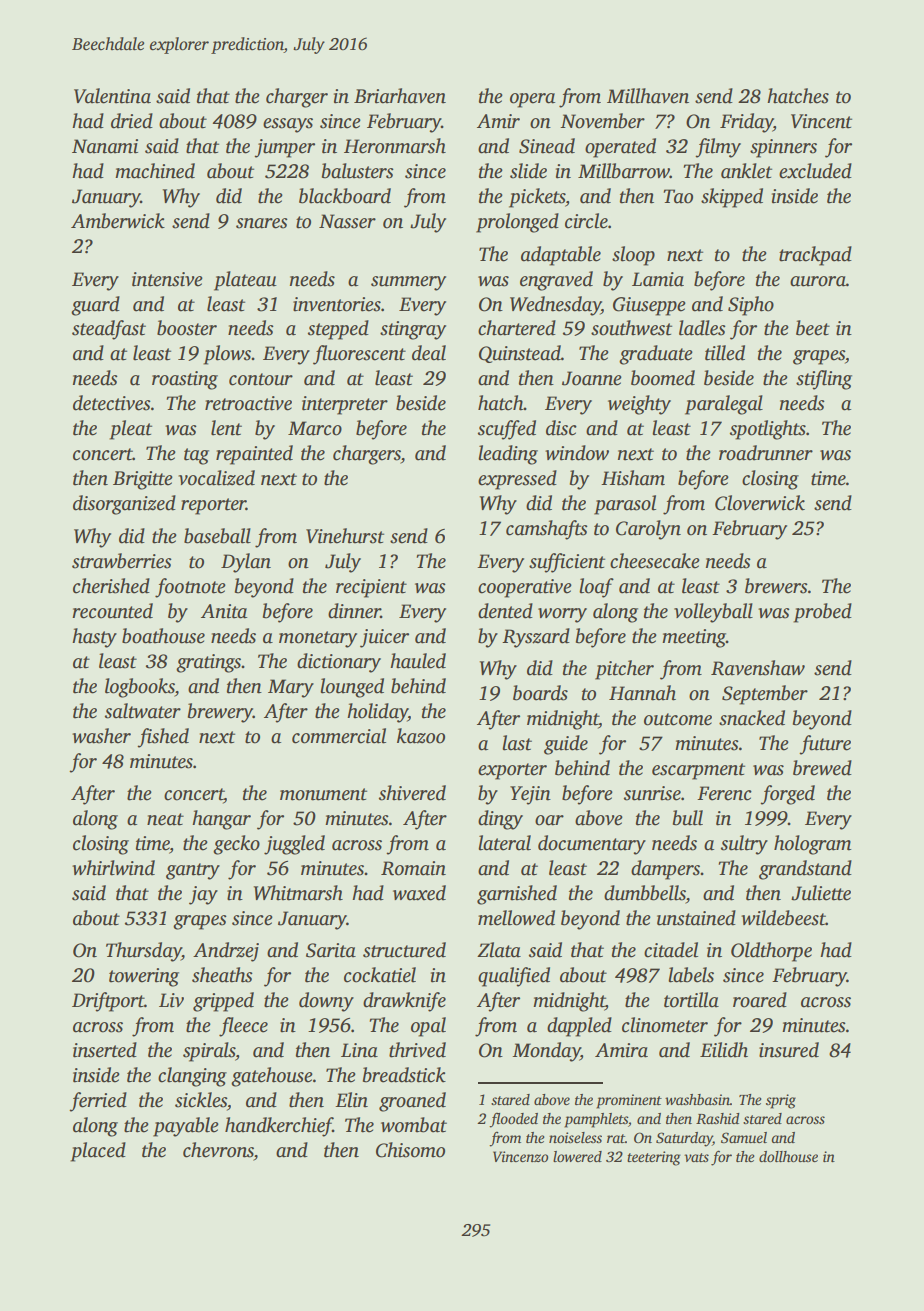  Describe the element at coordinates (776, 586) in the screenshot. I see `brewers` at that location.
